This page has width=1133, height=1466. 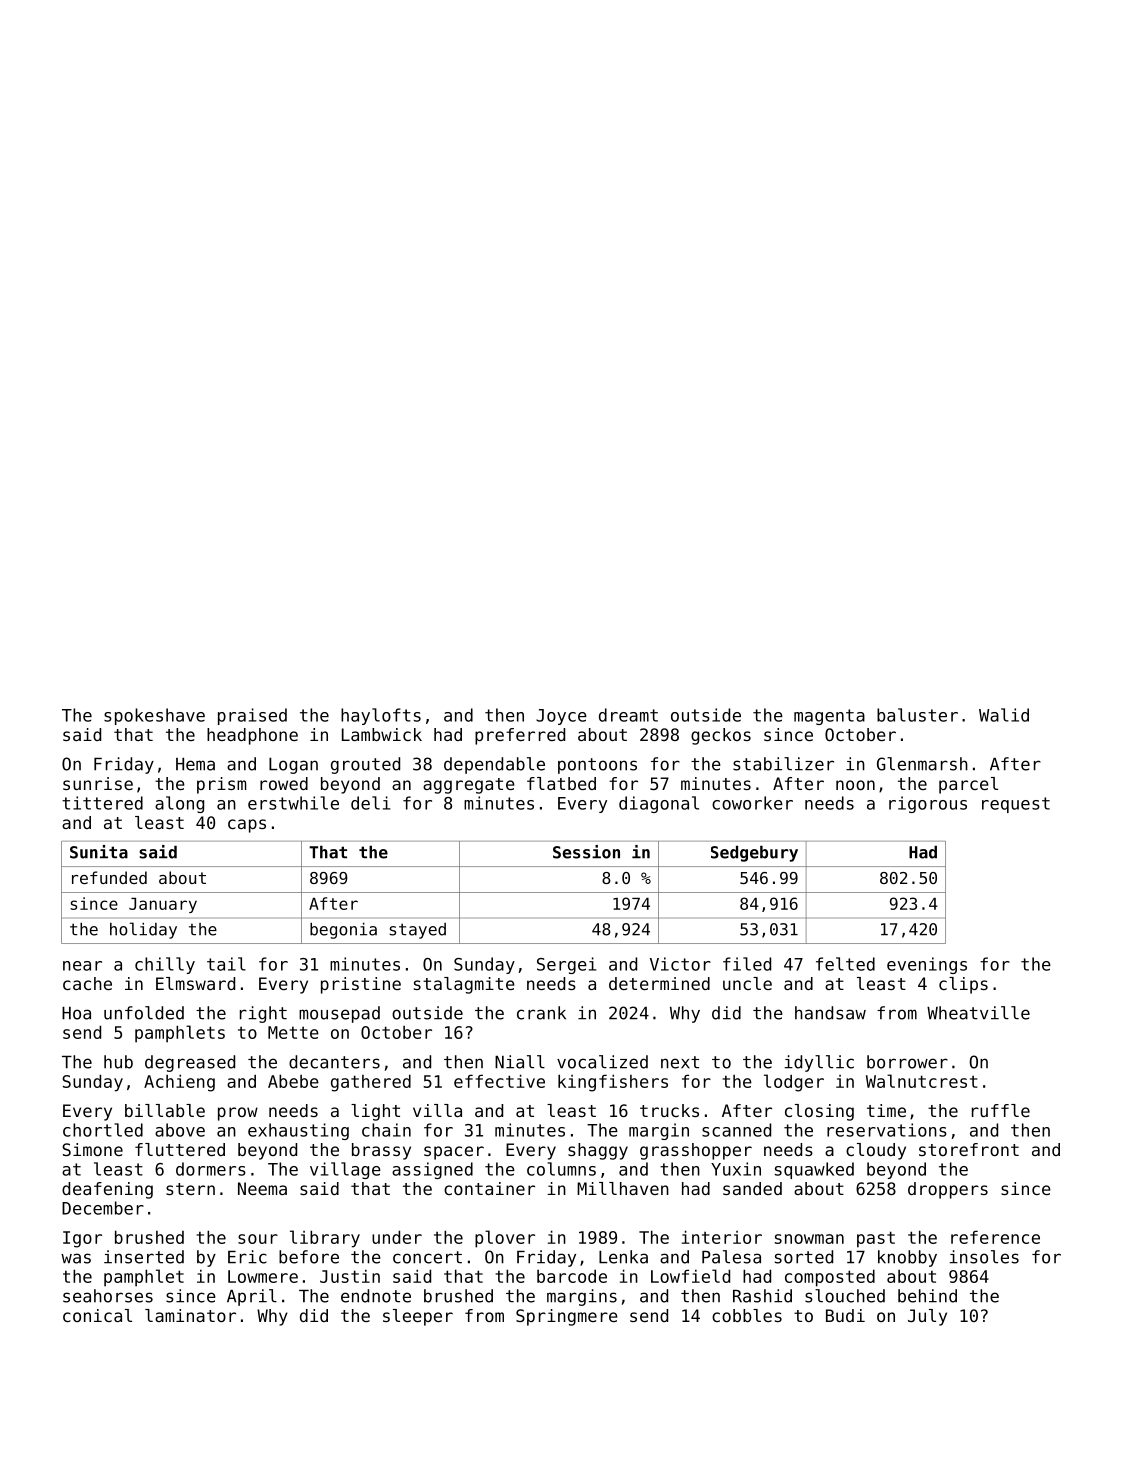 I want to click on cache, so click(x=87, y=983).
